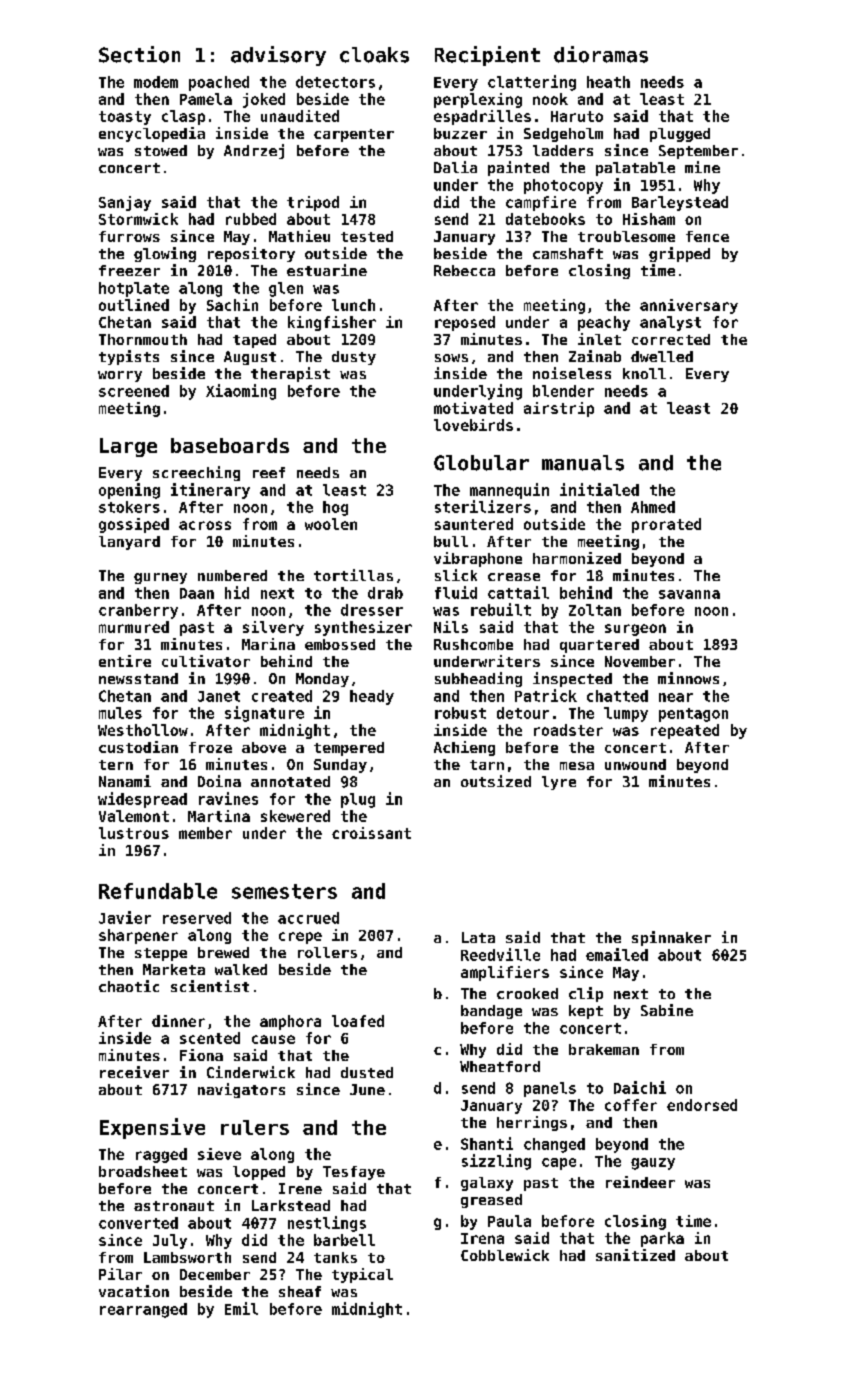 The height and width of the document is (1400, 849). I want to click on rearranged, so click(143, 1310).
